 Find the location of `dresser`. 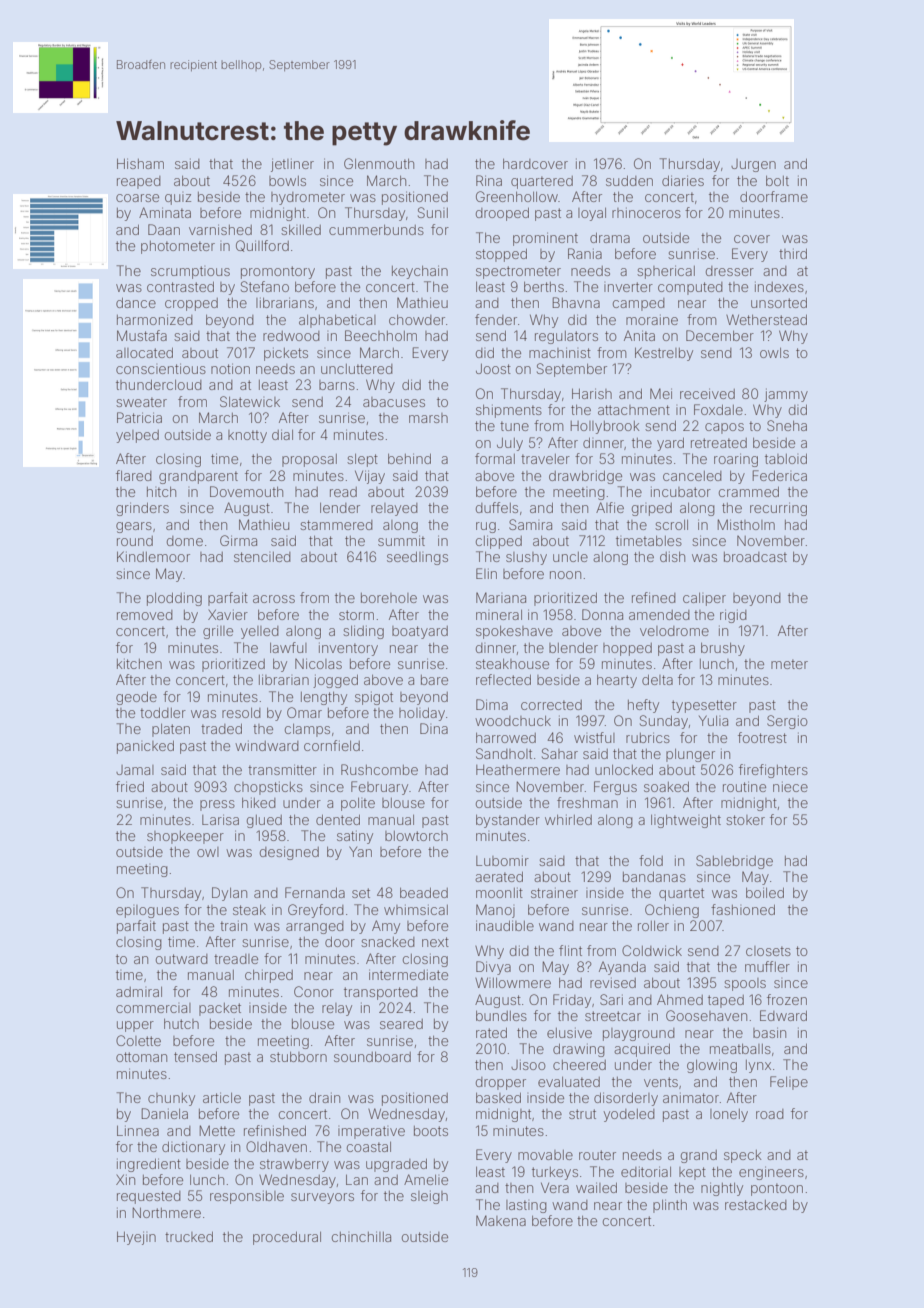

dresser is located at coordinates (730, 271).
